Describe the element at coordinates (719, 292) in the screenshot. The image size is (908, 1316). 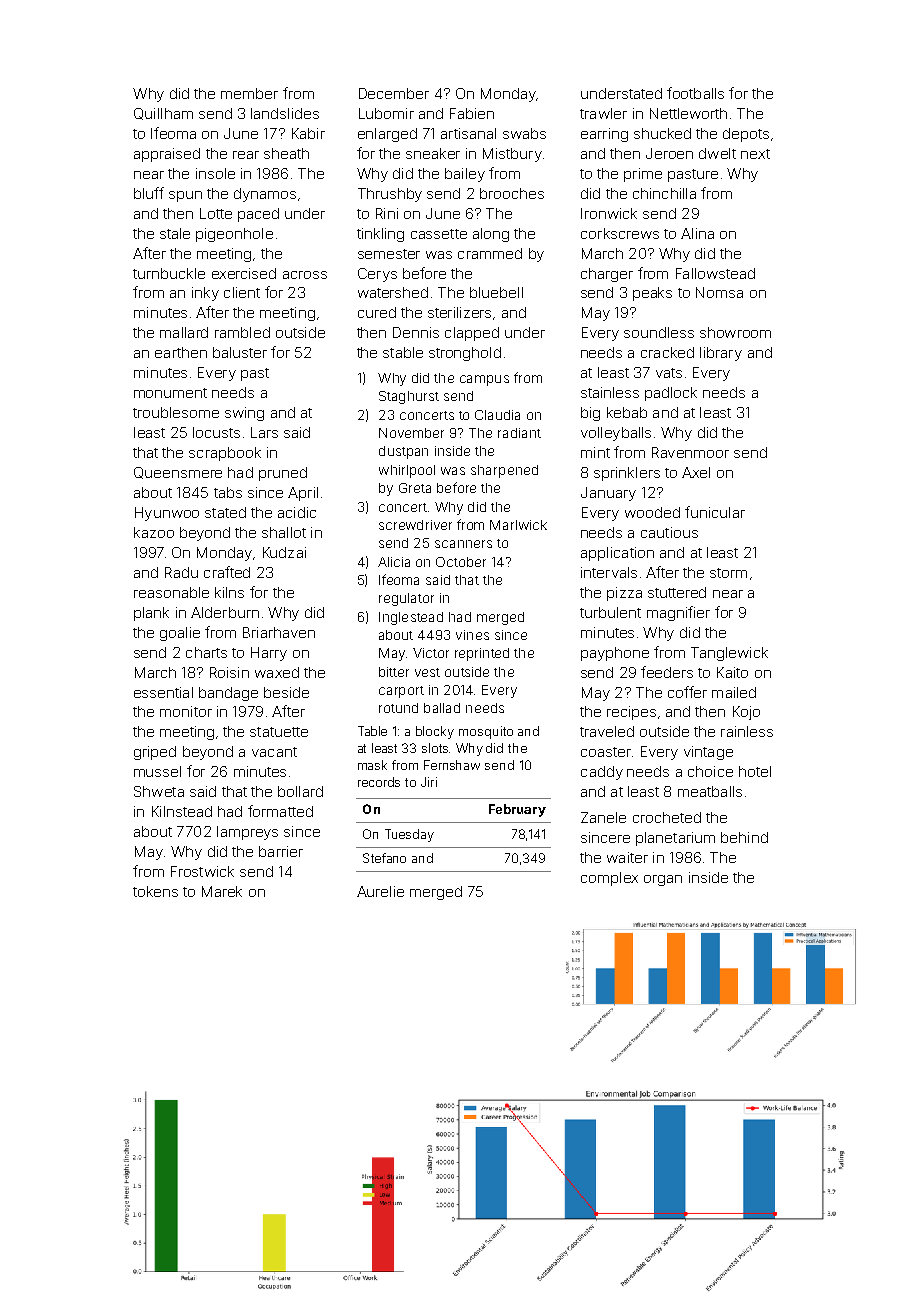
I see `Nomsa` at that location.
